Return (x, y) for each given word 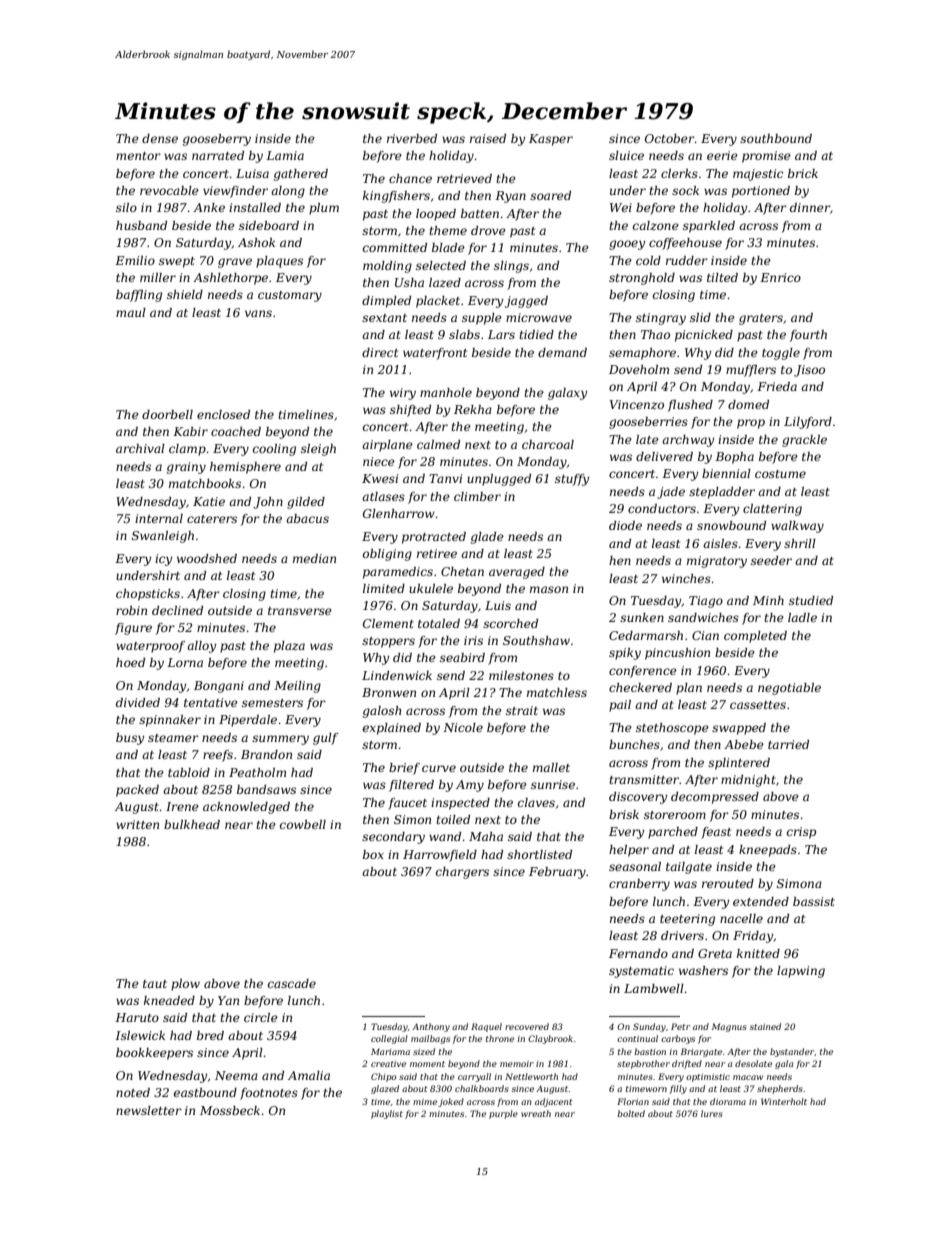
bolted (631, 1113)
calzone (656, 225)
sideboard (269, 225)
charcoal (548, 444)
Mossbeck (230, 1110)
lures (712, 1113)
